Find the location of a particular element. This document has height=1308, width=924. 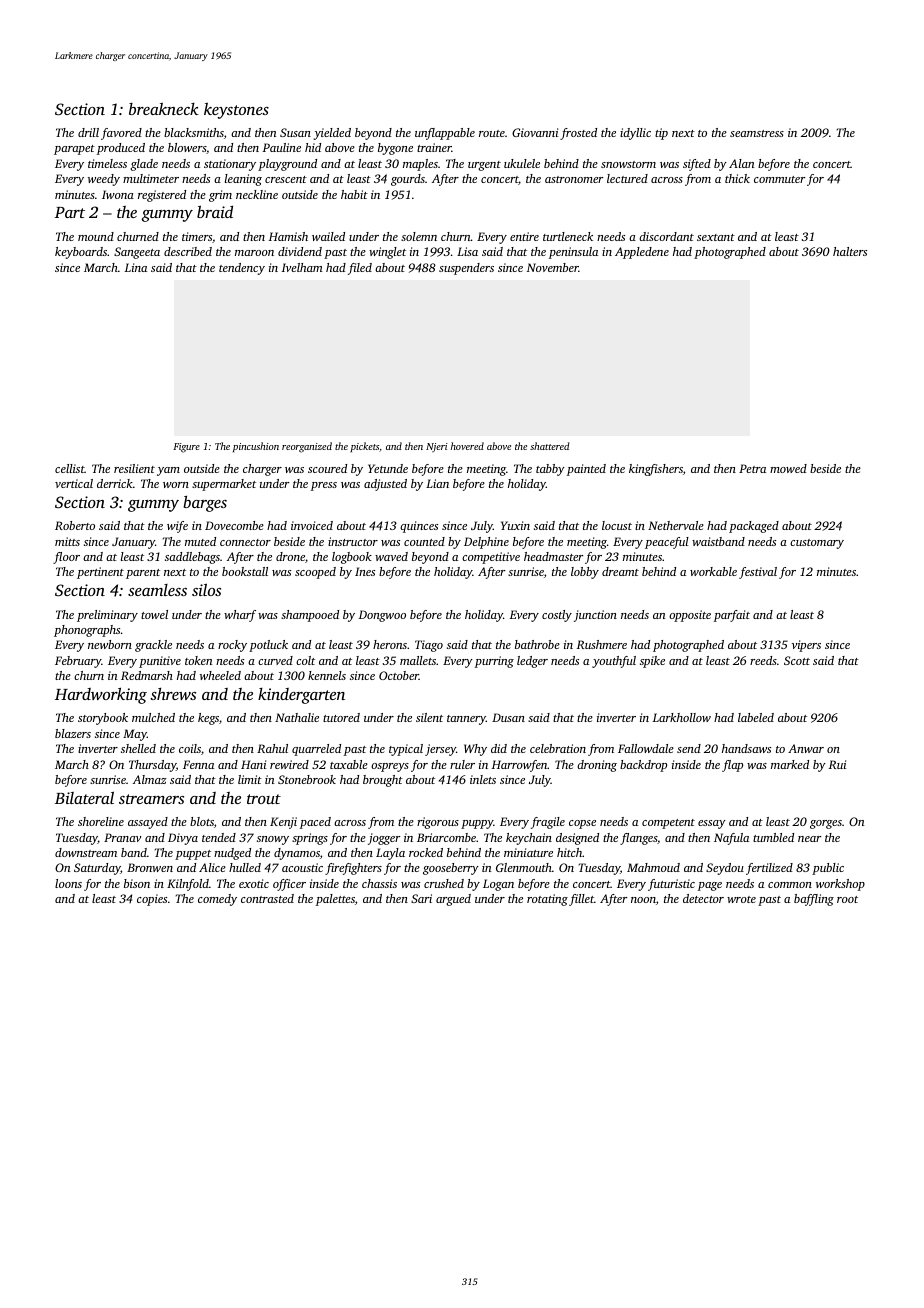

palettes is located at coordinates (335, 900).
